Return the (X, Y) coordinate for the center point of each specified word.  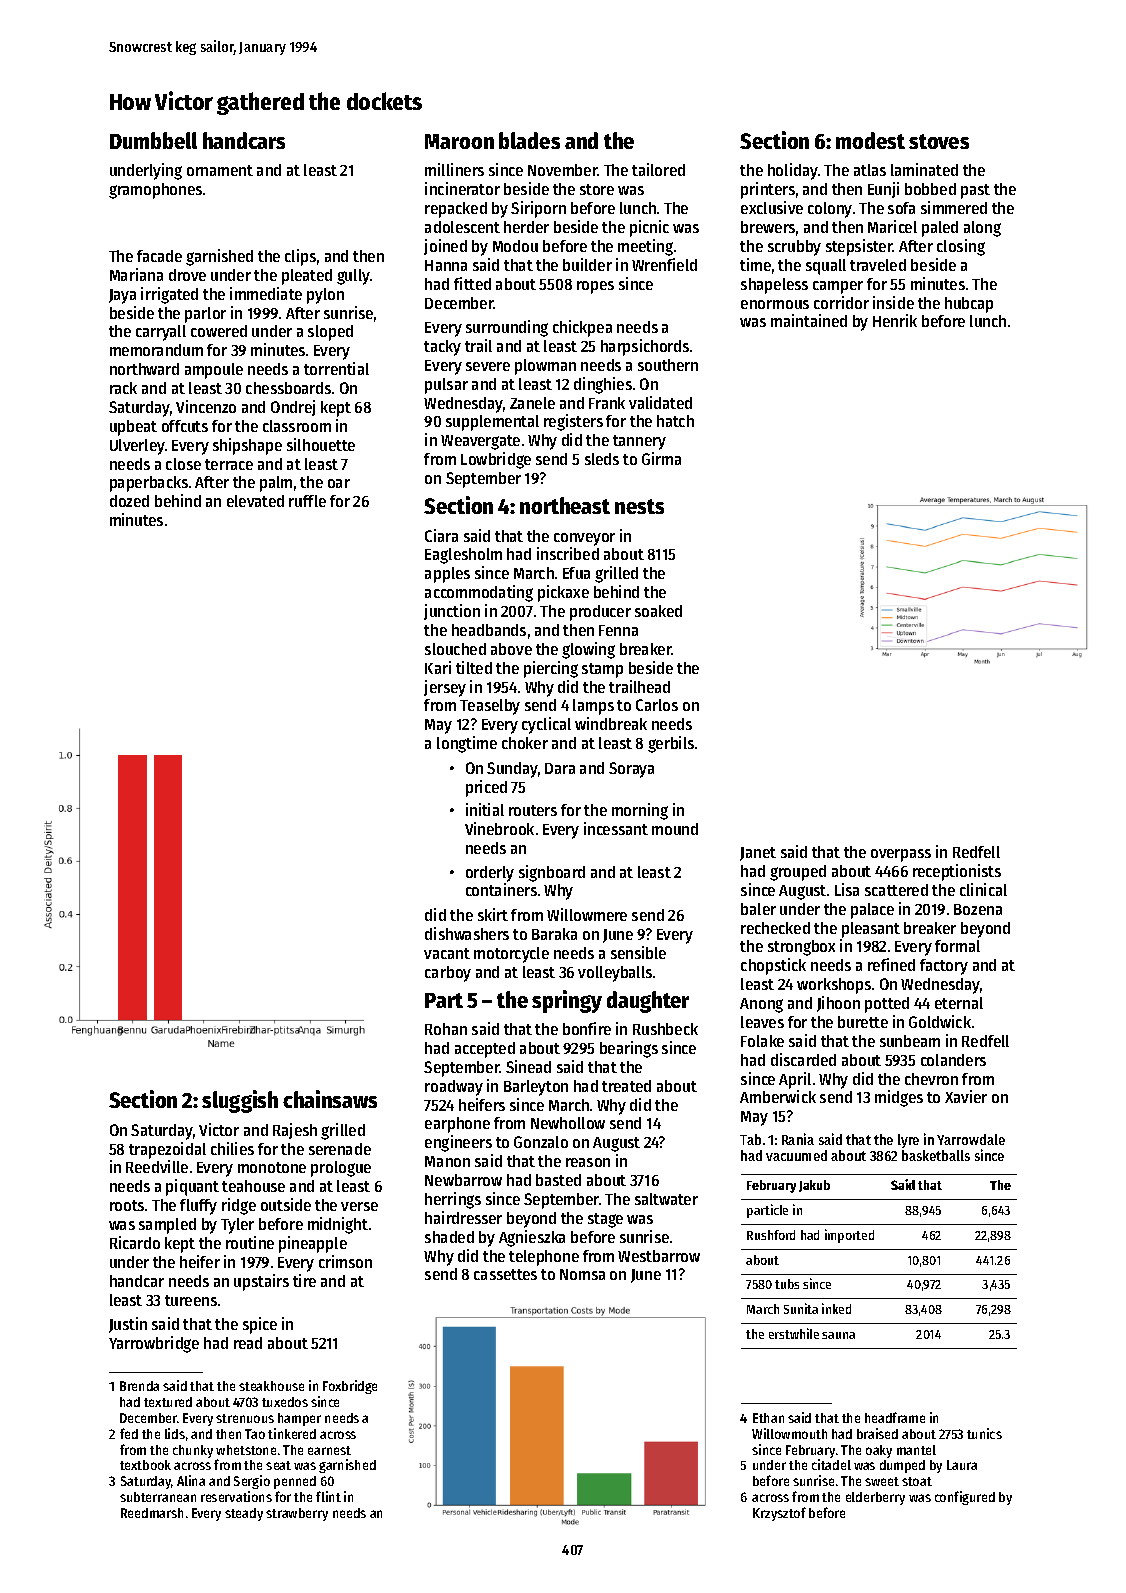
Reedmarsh (152, 1513)
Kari (438, 667)
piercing (551, 669)
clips (300, 257)
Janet (758, 854)
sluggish (240, 1101)
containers (501, 889)
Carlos (657, 705)
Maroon (459, 141)
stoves (939, 141)
